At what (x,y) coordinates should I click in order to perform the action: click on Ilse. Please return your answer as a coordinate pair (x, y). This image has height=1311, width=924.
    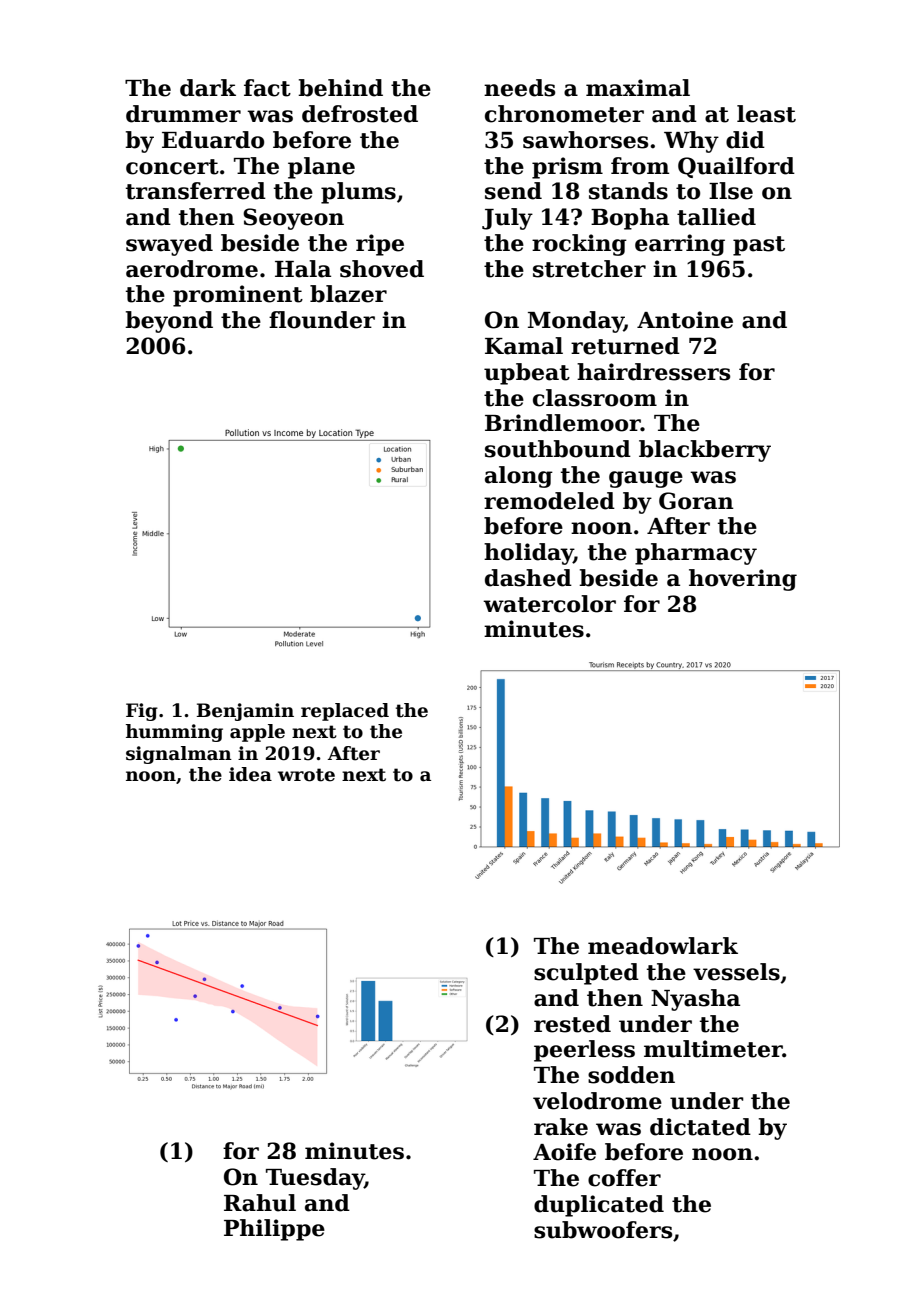
    Looking at the image, I should click on (731, 191).
